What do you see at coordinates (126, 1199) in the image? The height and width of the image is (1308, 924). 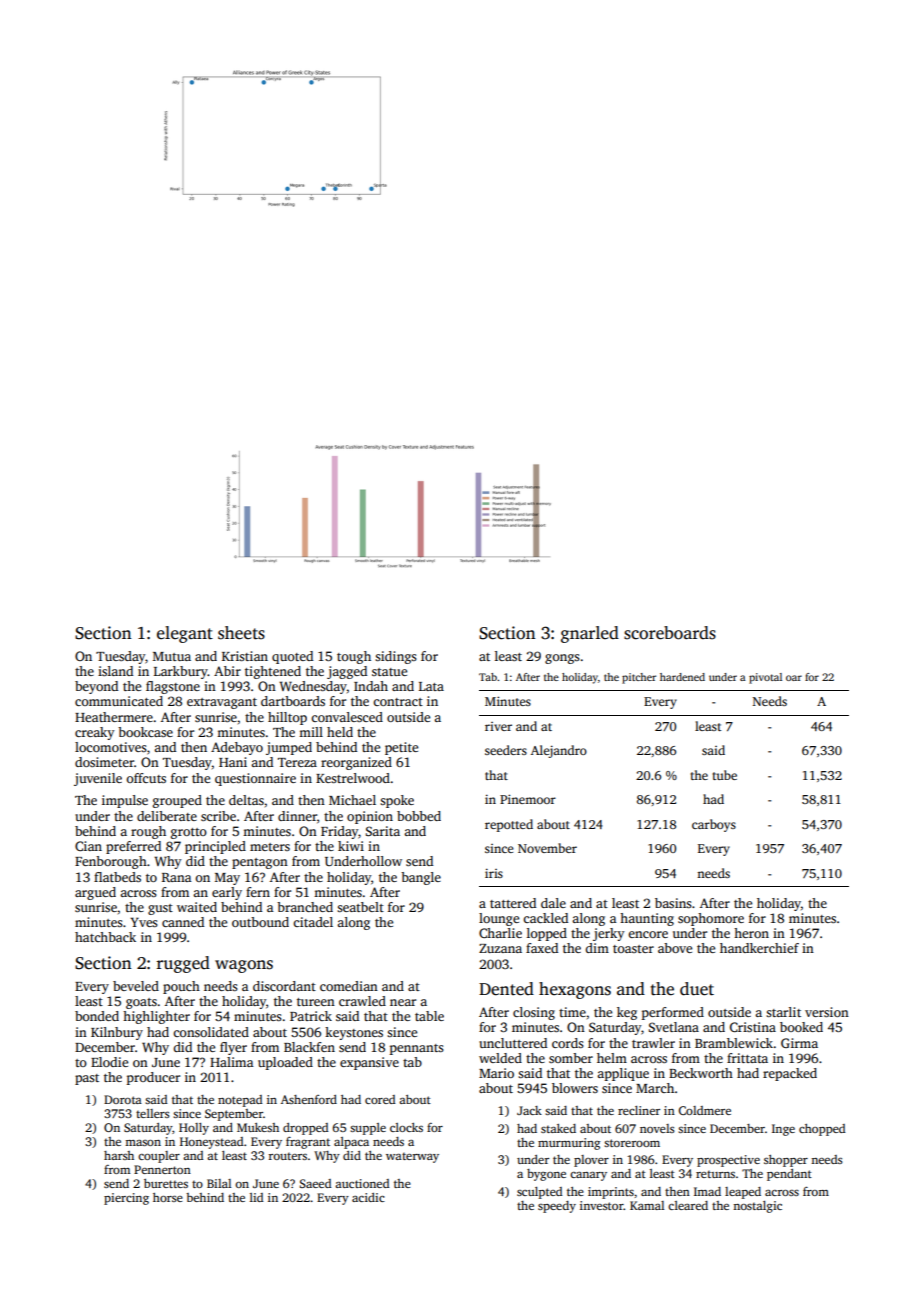 I see `piercing` at bounding box center [126, 1199].
